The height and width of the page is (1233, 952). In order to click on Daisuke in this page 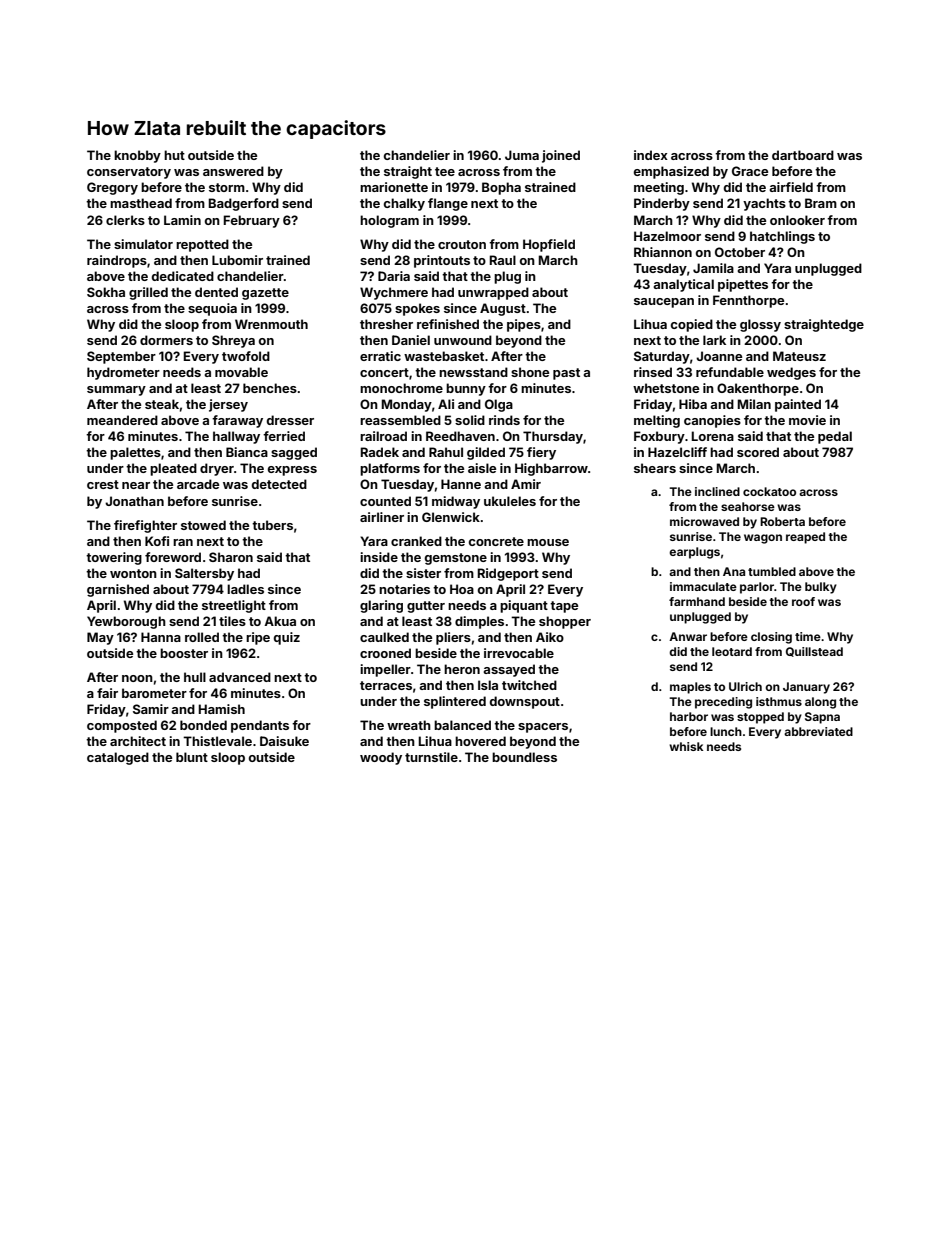, I will do `click(284, 741)`.
